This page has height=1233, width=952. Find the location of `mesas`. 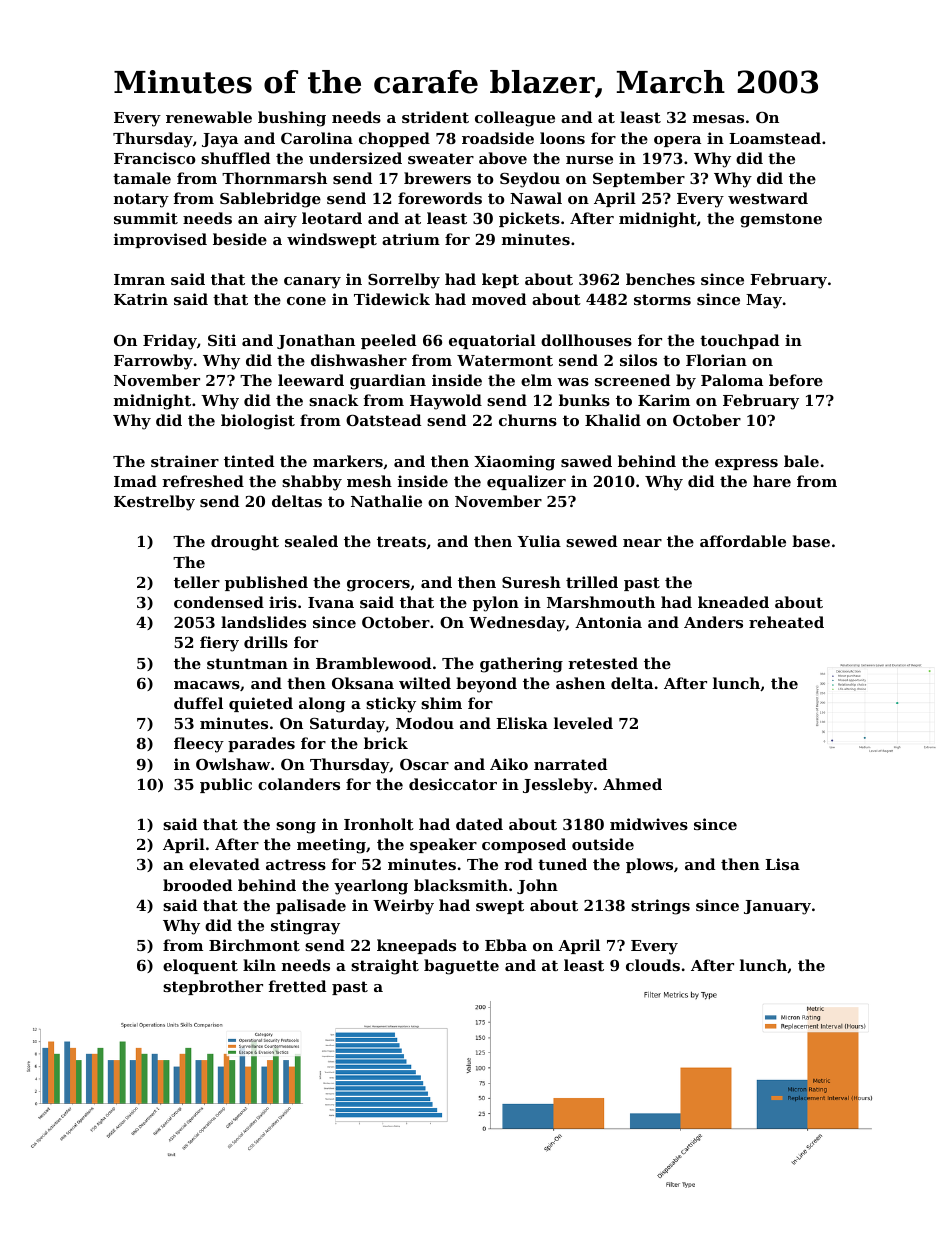

mesas is located at coordinates (718, 119).
